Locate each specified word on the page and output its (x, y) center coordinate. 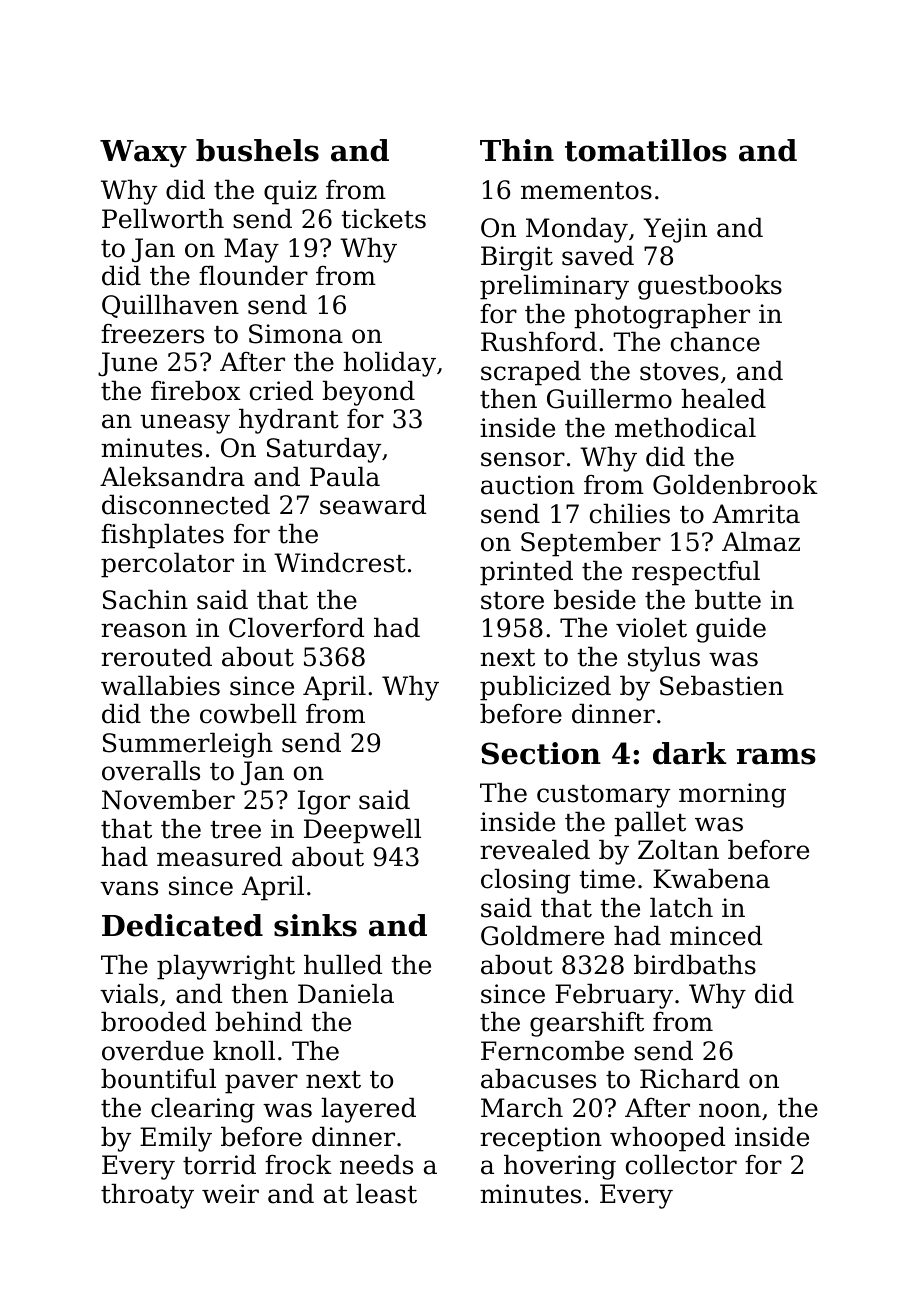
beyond (368, 393)
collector (681, 1164)
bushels (257, 150)
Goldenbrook (735, 484)
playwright (226, 967)
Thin (517, 150)
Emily (176, 1139)
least (386, 1193)
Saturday (324, 450)
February (614, 996)
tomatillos (646, 150)
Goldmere (542, 935)
